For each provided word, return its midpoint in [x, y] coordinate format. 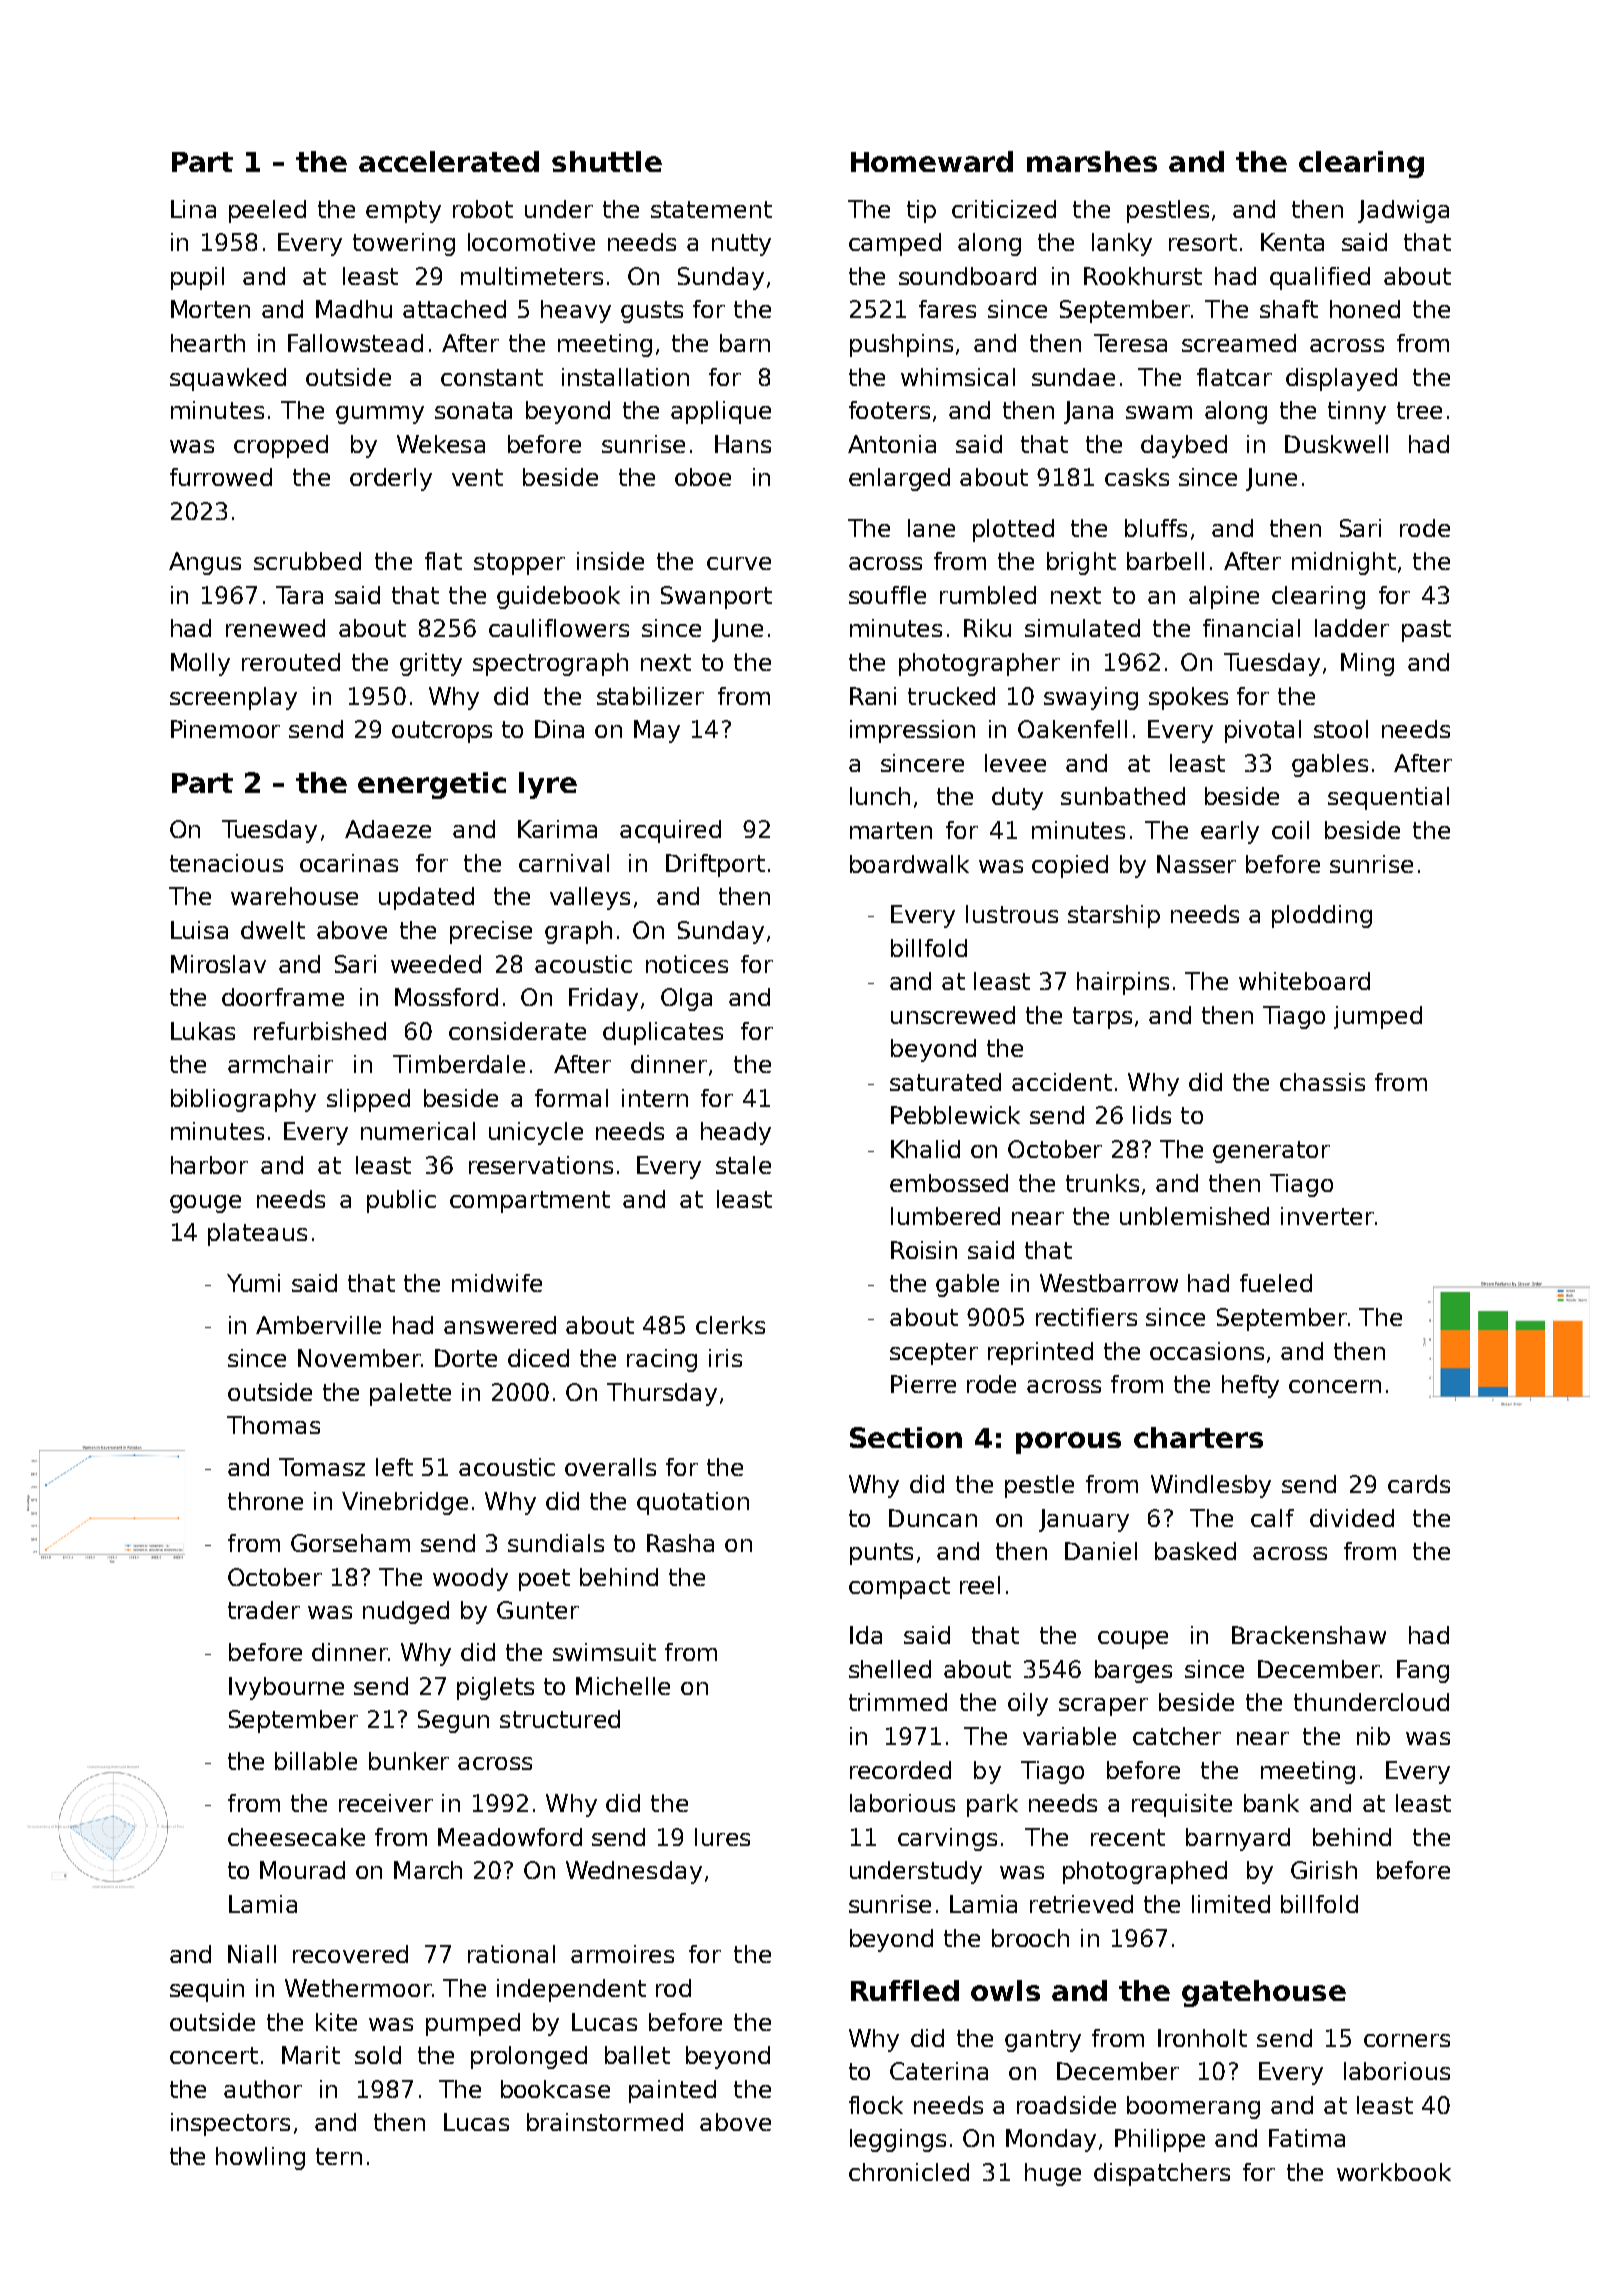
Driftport [715, 865]
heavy [576, 311]
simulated [1082, 628]
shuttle [607, 161]
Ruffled [905, 1990]
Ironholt [1202, 2038]
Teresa [1130, 343]
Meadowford [510, 1837]
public [401, 1201]
